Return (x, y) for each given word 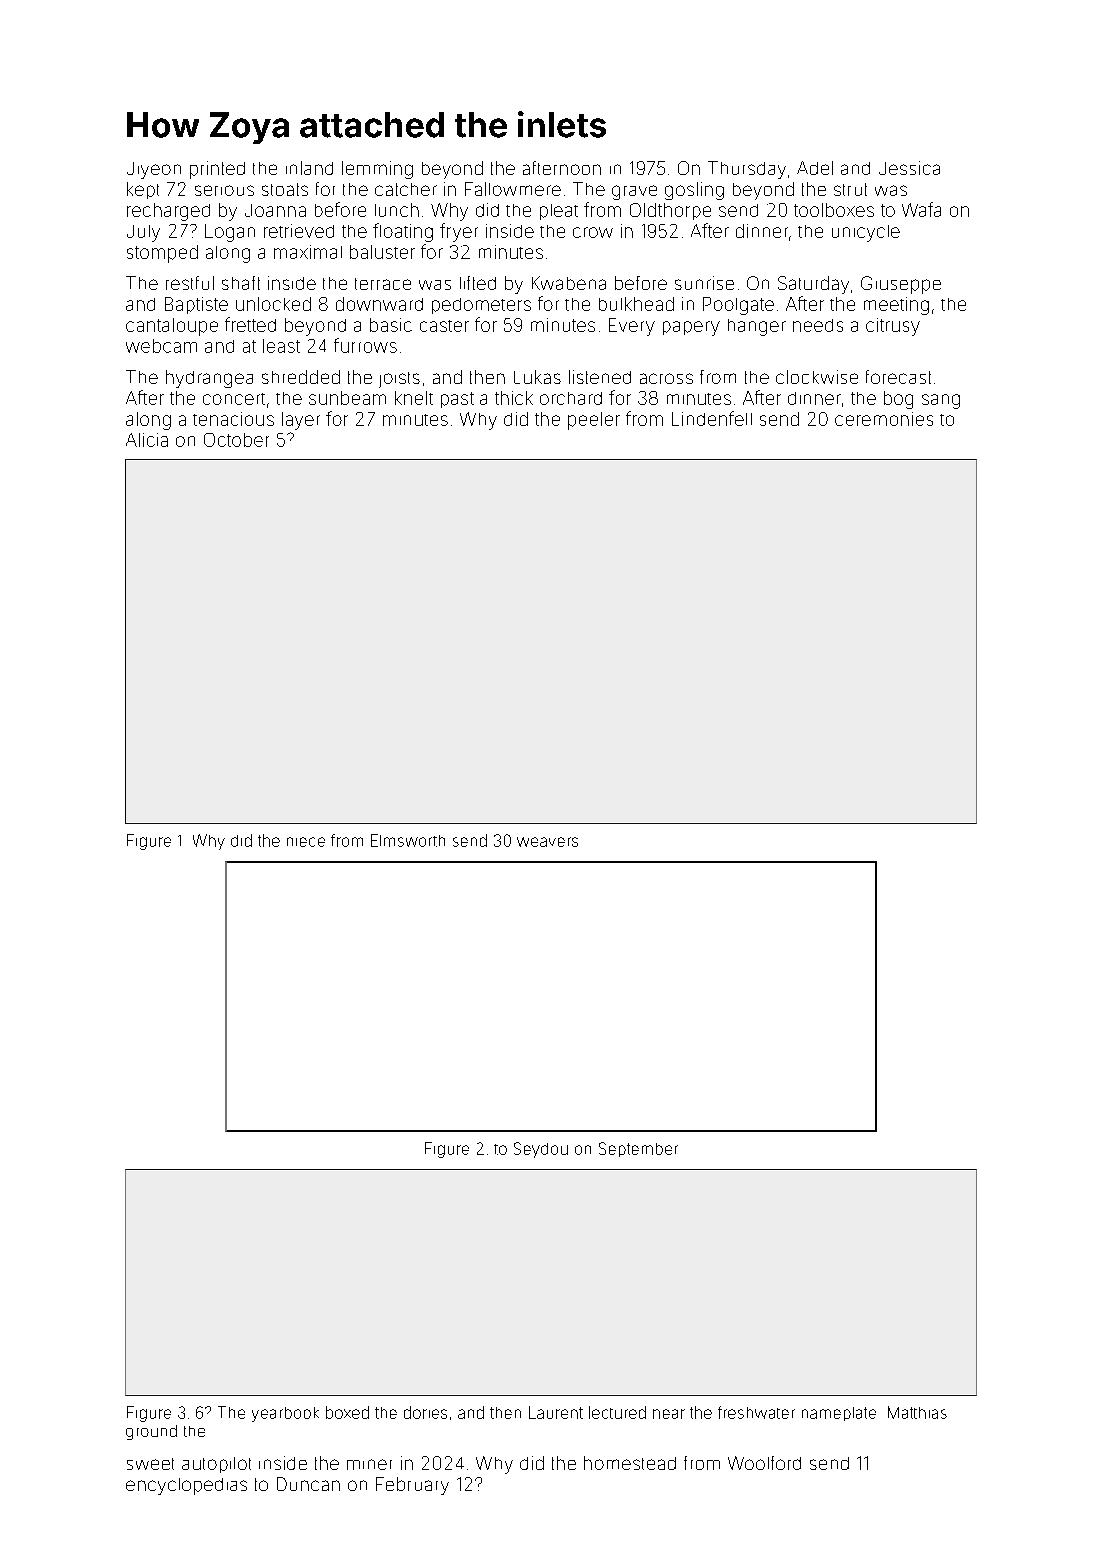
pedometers (481, 306)
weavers (547, 842)
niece (306, 842)
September (638, 1149)
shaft (241, 283)
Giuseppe (901, 285)
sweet (150, 1464)
